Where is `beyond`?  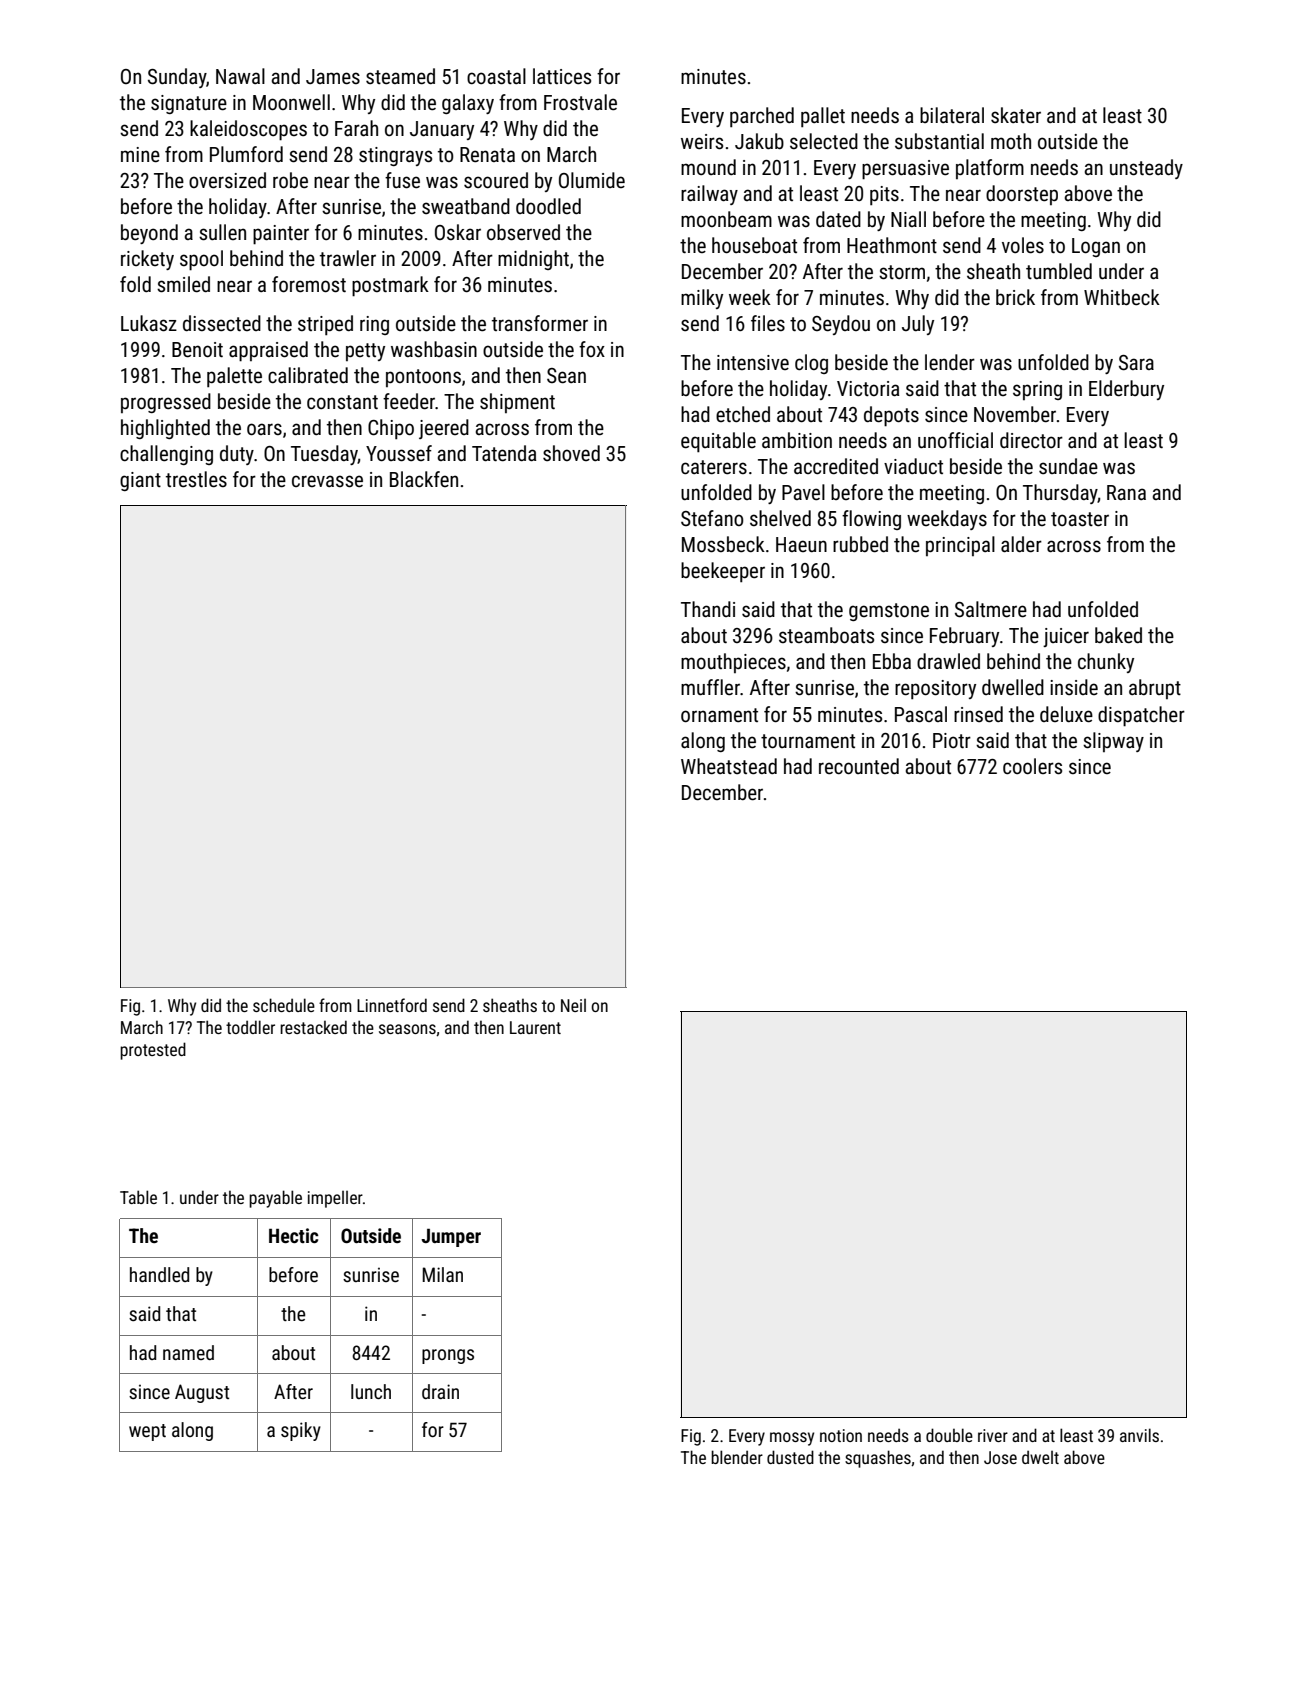 beyond is located at coordinates (149, 234).
